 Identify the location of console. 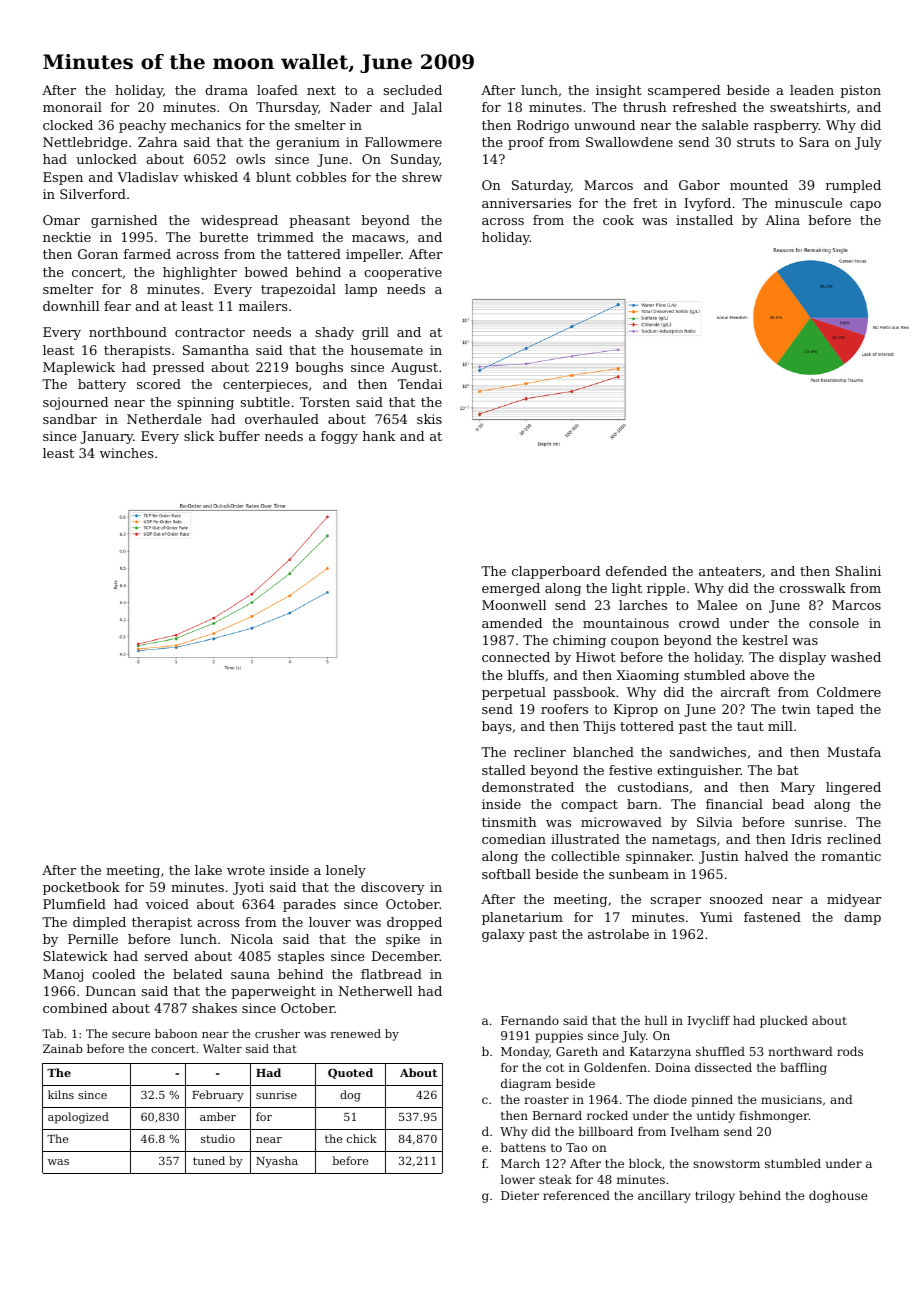
(834, 623).
